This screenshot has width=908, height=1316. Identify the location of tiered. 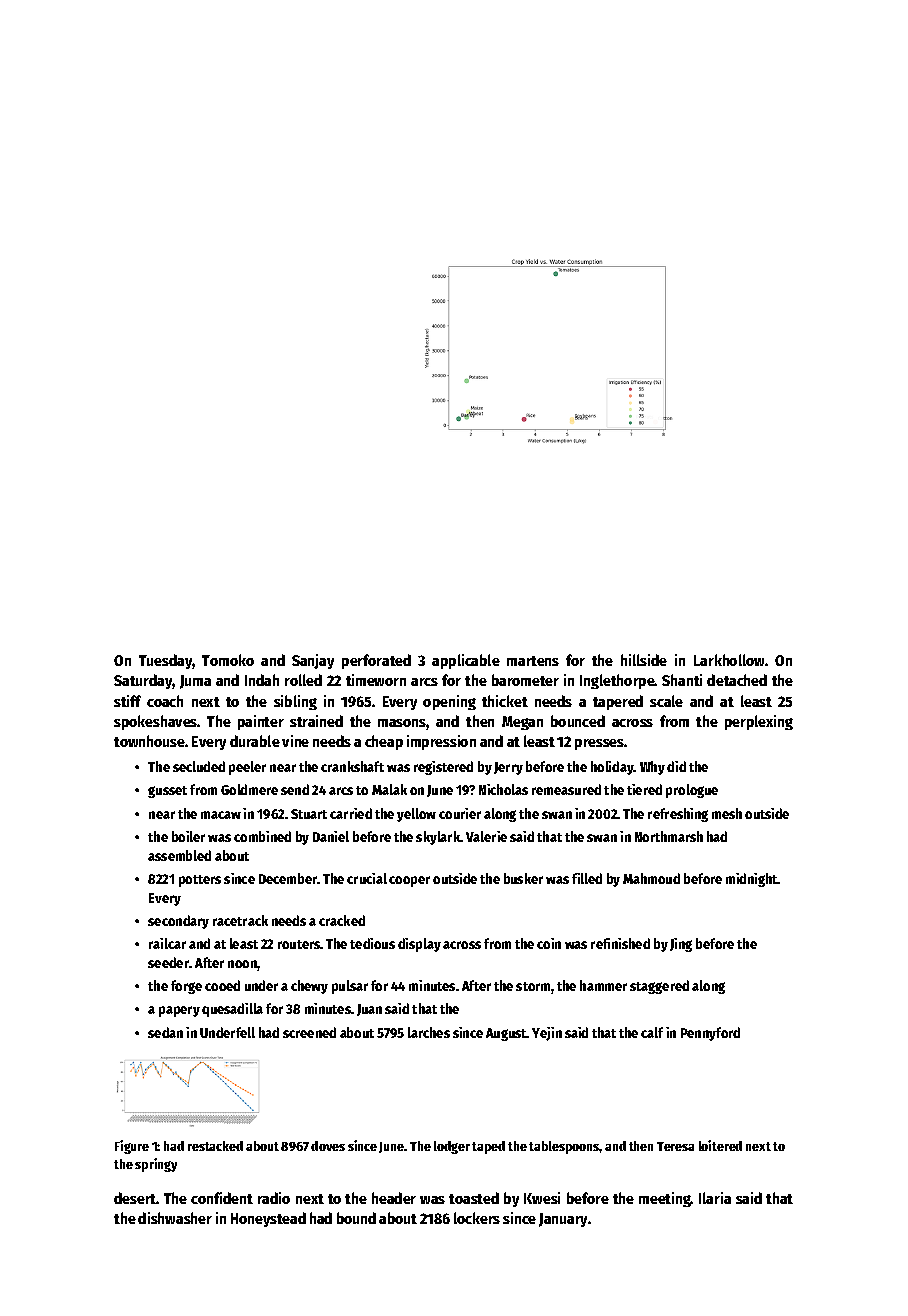
(644, 789).
